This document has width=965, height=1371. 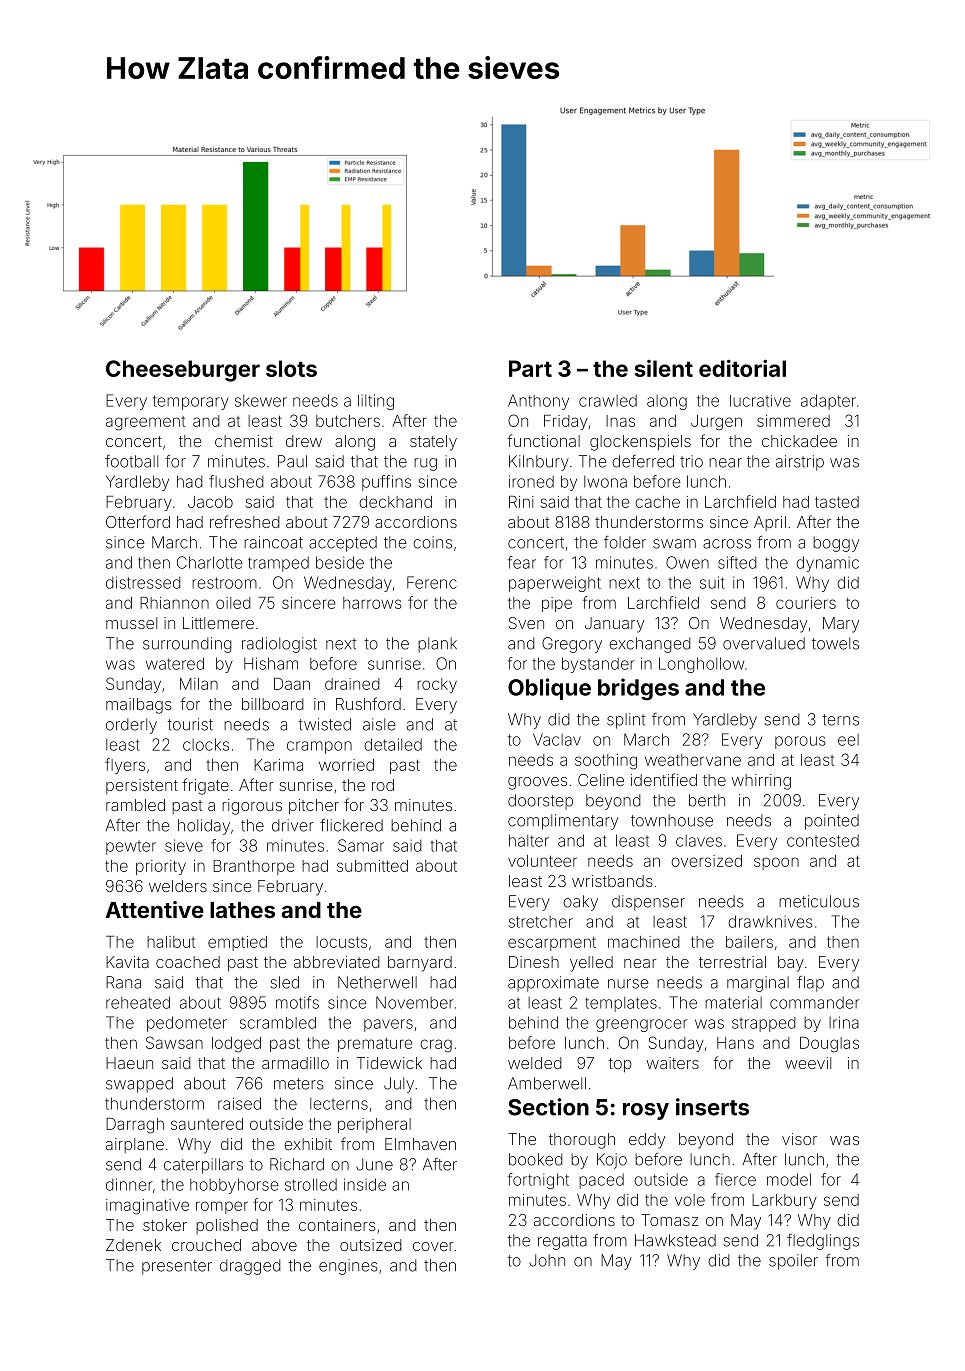 What do you see at coordinates (789, 1179) in the document?
I see `model` at bounding box center [789, 1179].
